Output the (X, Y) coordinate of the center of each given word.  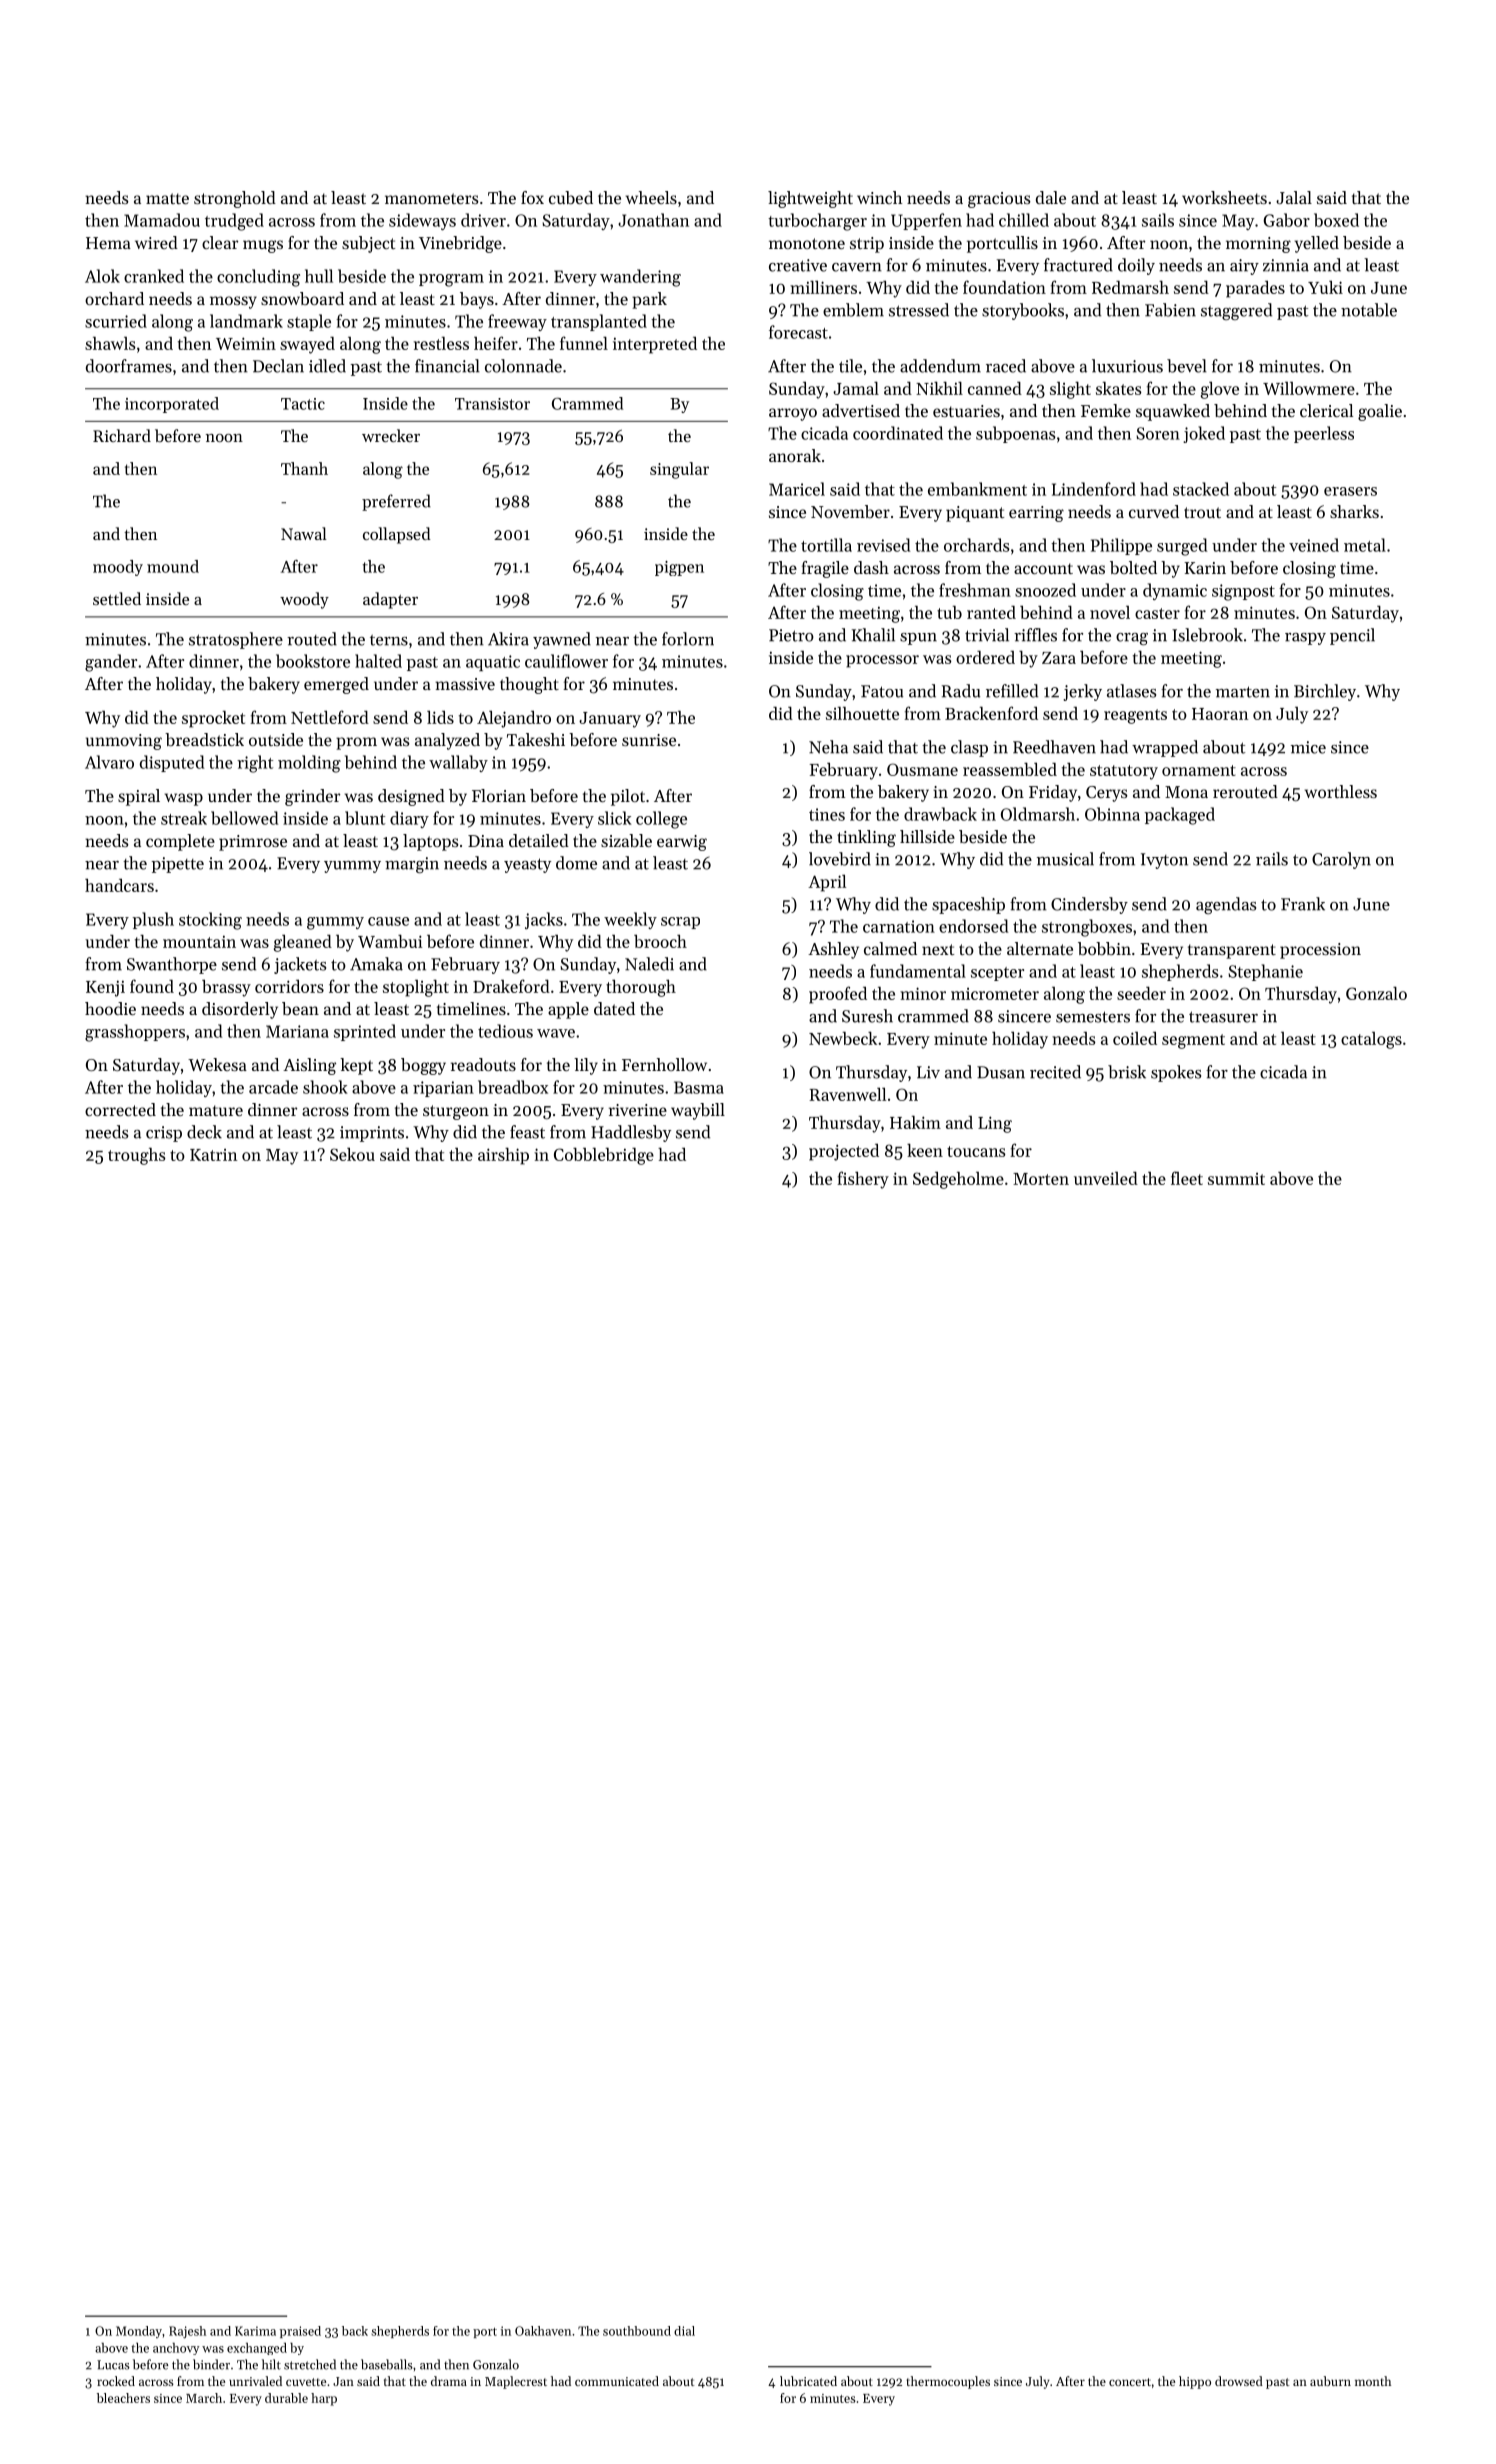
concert (1130, 2382)
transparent (1232, 951)
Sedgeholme (958, 1180)
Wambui (390, 941)
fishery (863, 1180)
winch (879, 197)
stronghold (235, 199)
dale (1051, 197)
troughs (137, 1156)
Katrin (213, 1155)
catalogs (1371, 1040)
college (661, 820)
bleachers (123, 2398)
